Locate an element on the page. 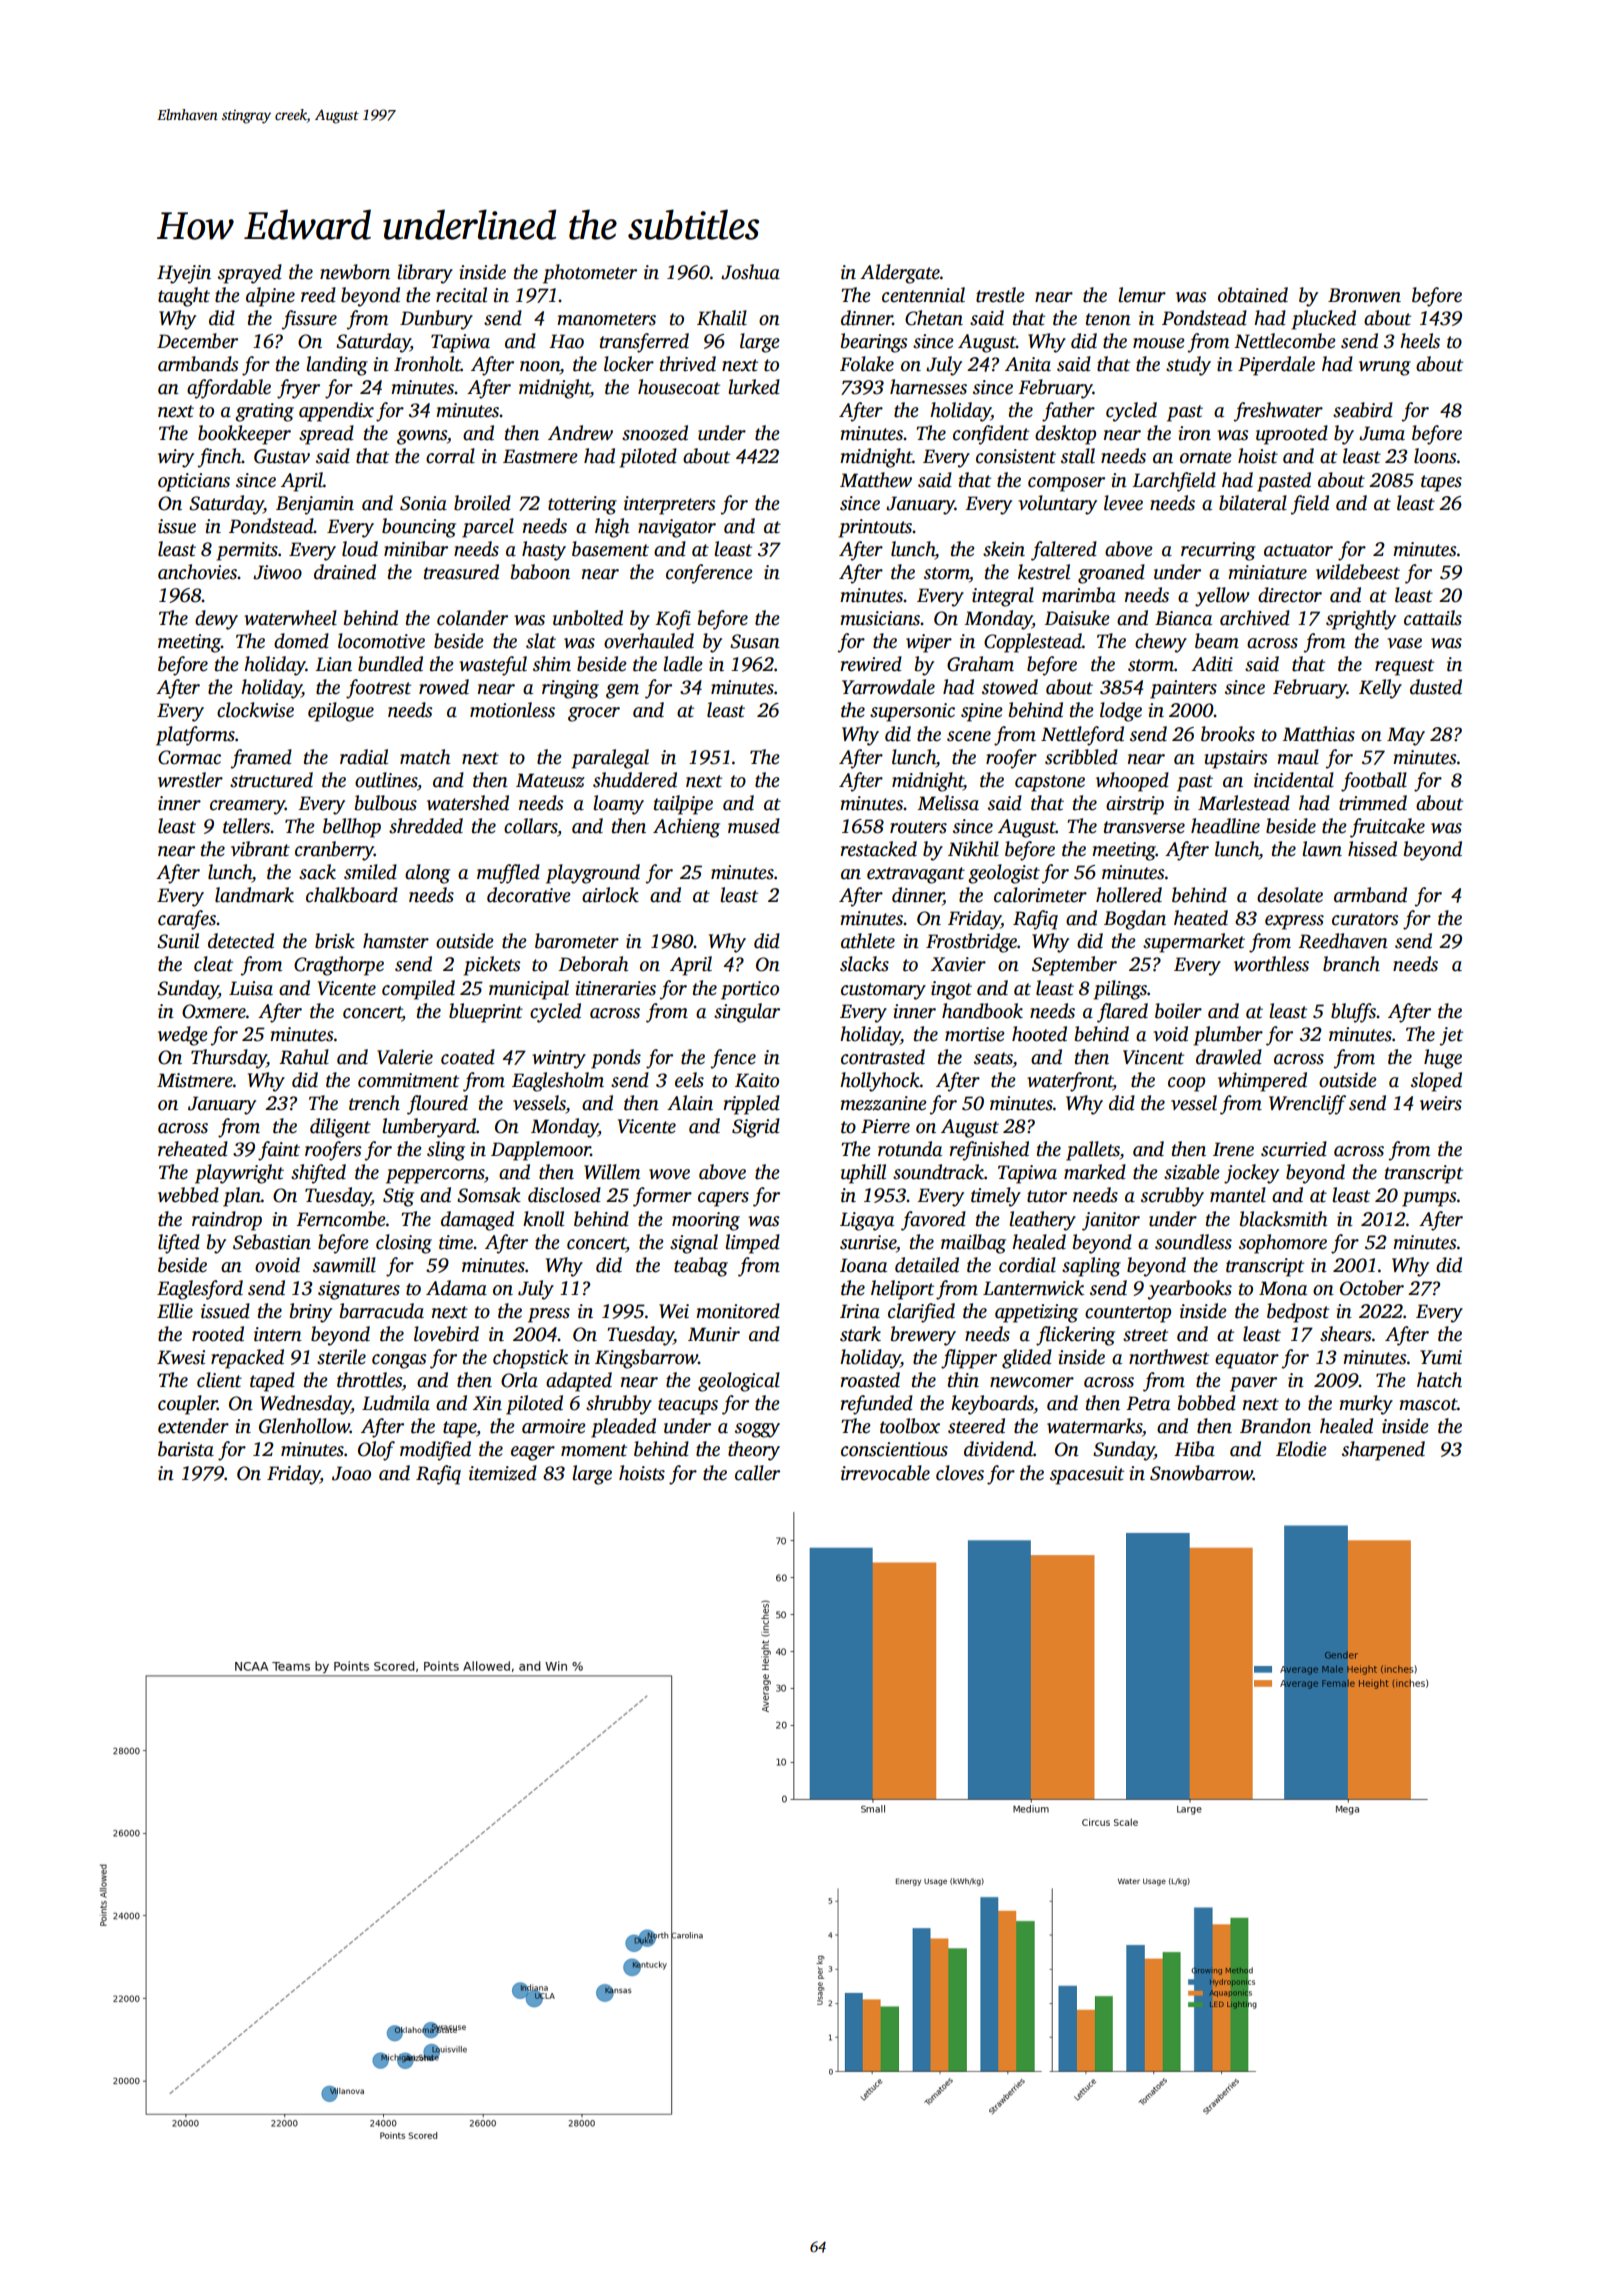 The width and height of the image is (1620, 2292). Joshua is located at coordinates (750, 272).
